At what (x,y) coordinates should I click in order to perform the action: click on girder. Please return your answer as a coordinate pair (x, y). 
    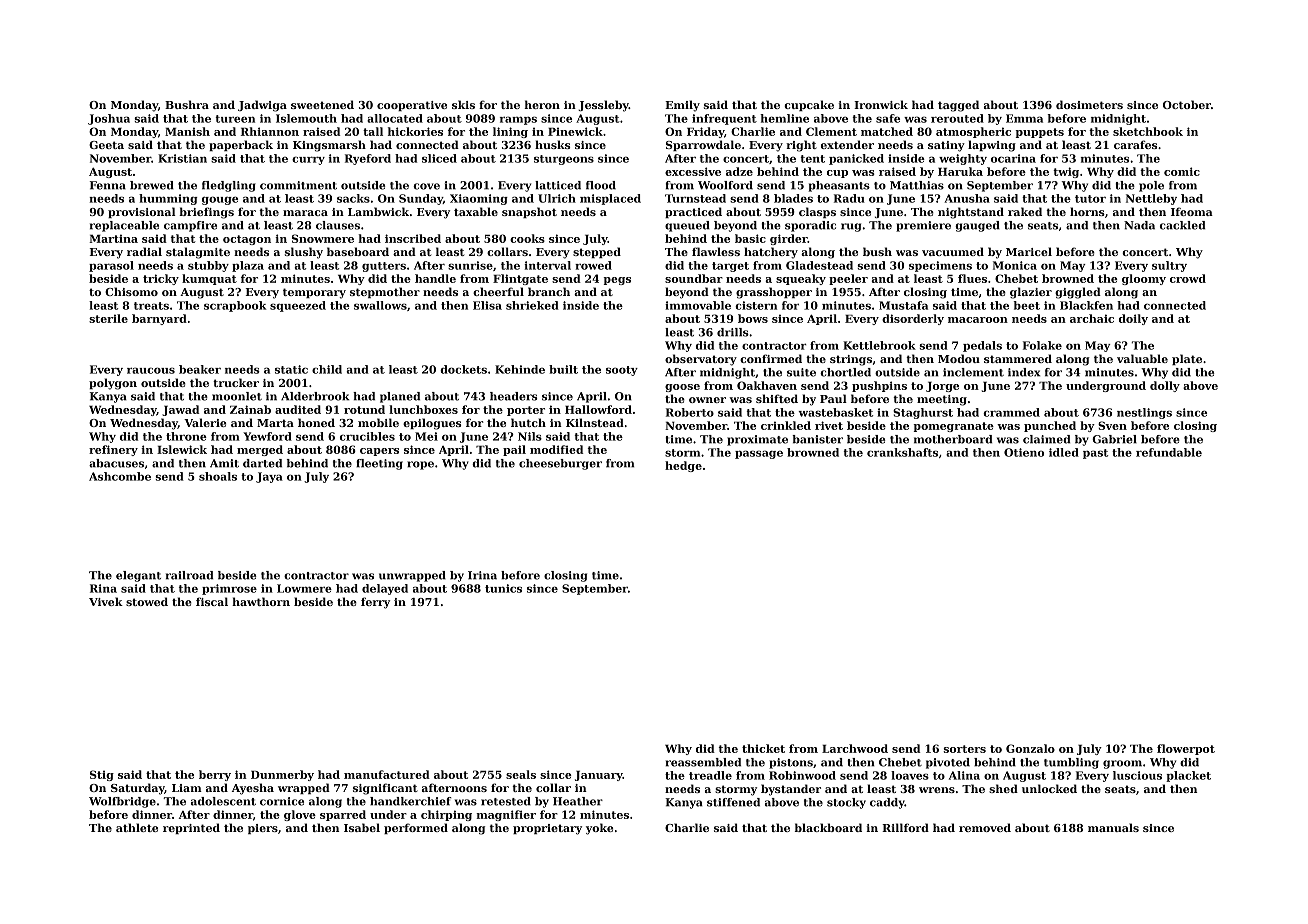
    Looking at the image, I should click on (789, 239).
